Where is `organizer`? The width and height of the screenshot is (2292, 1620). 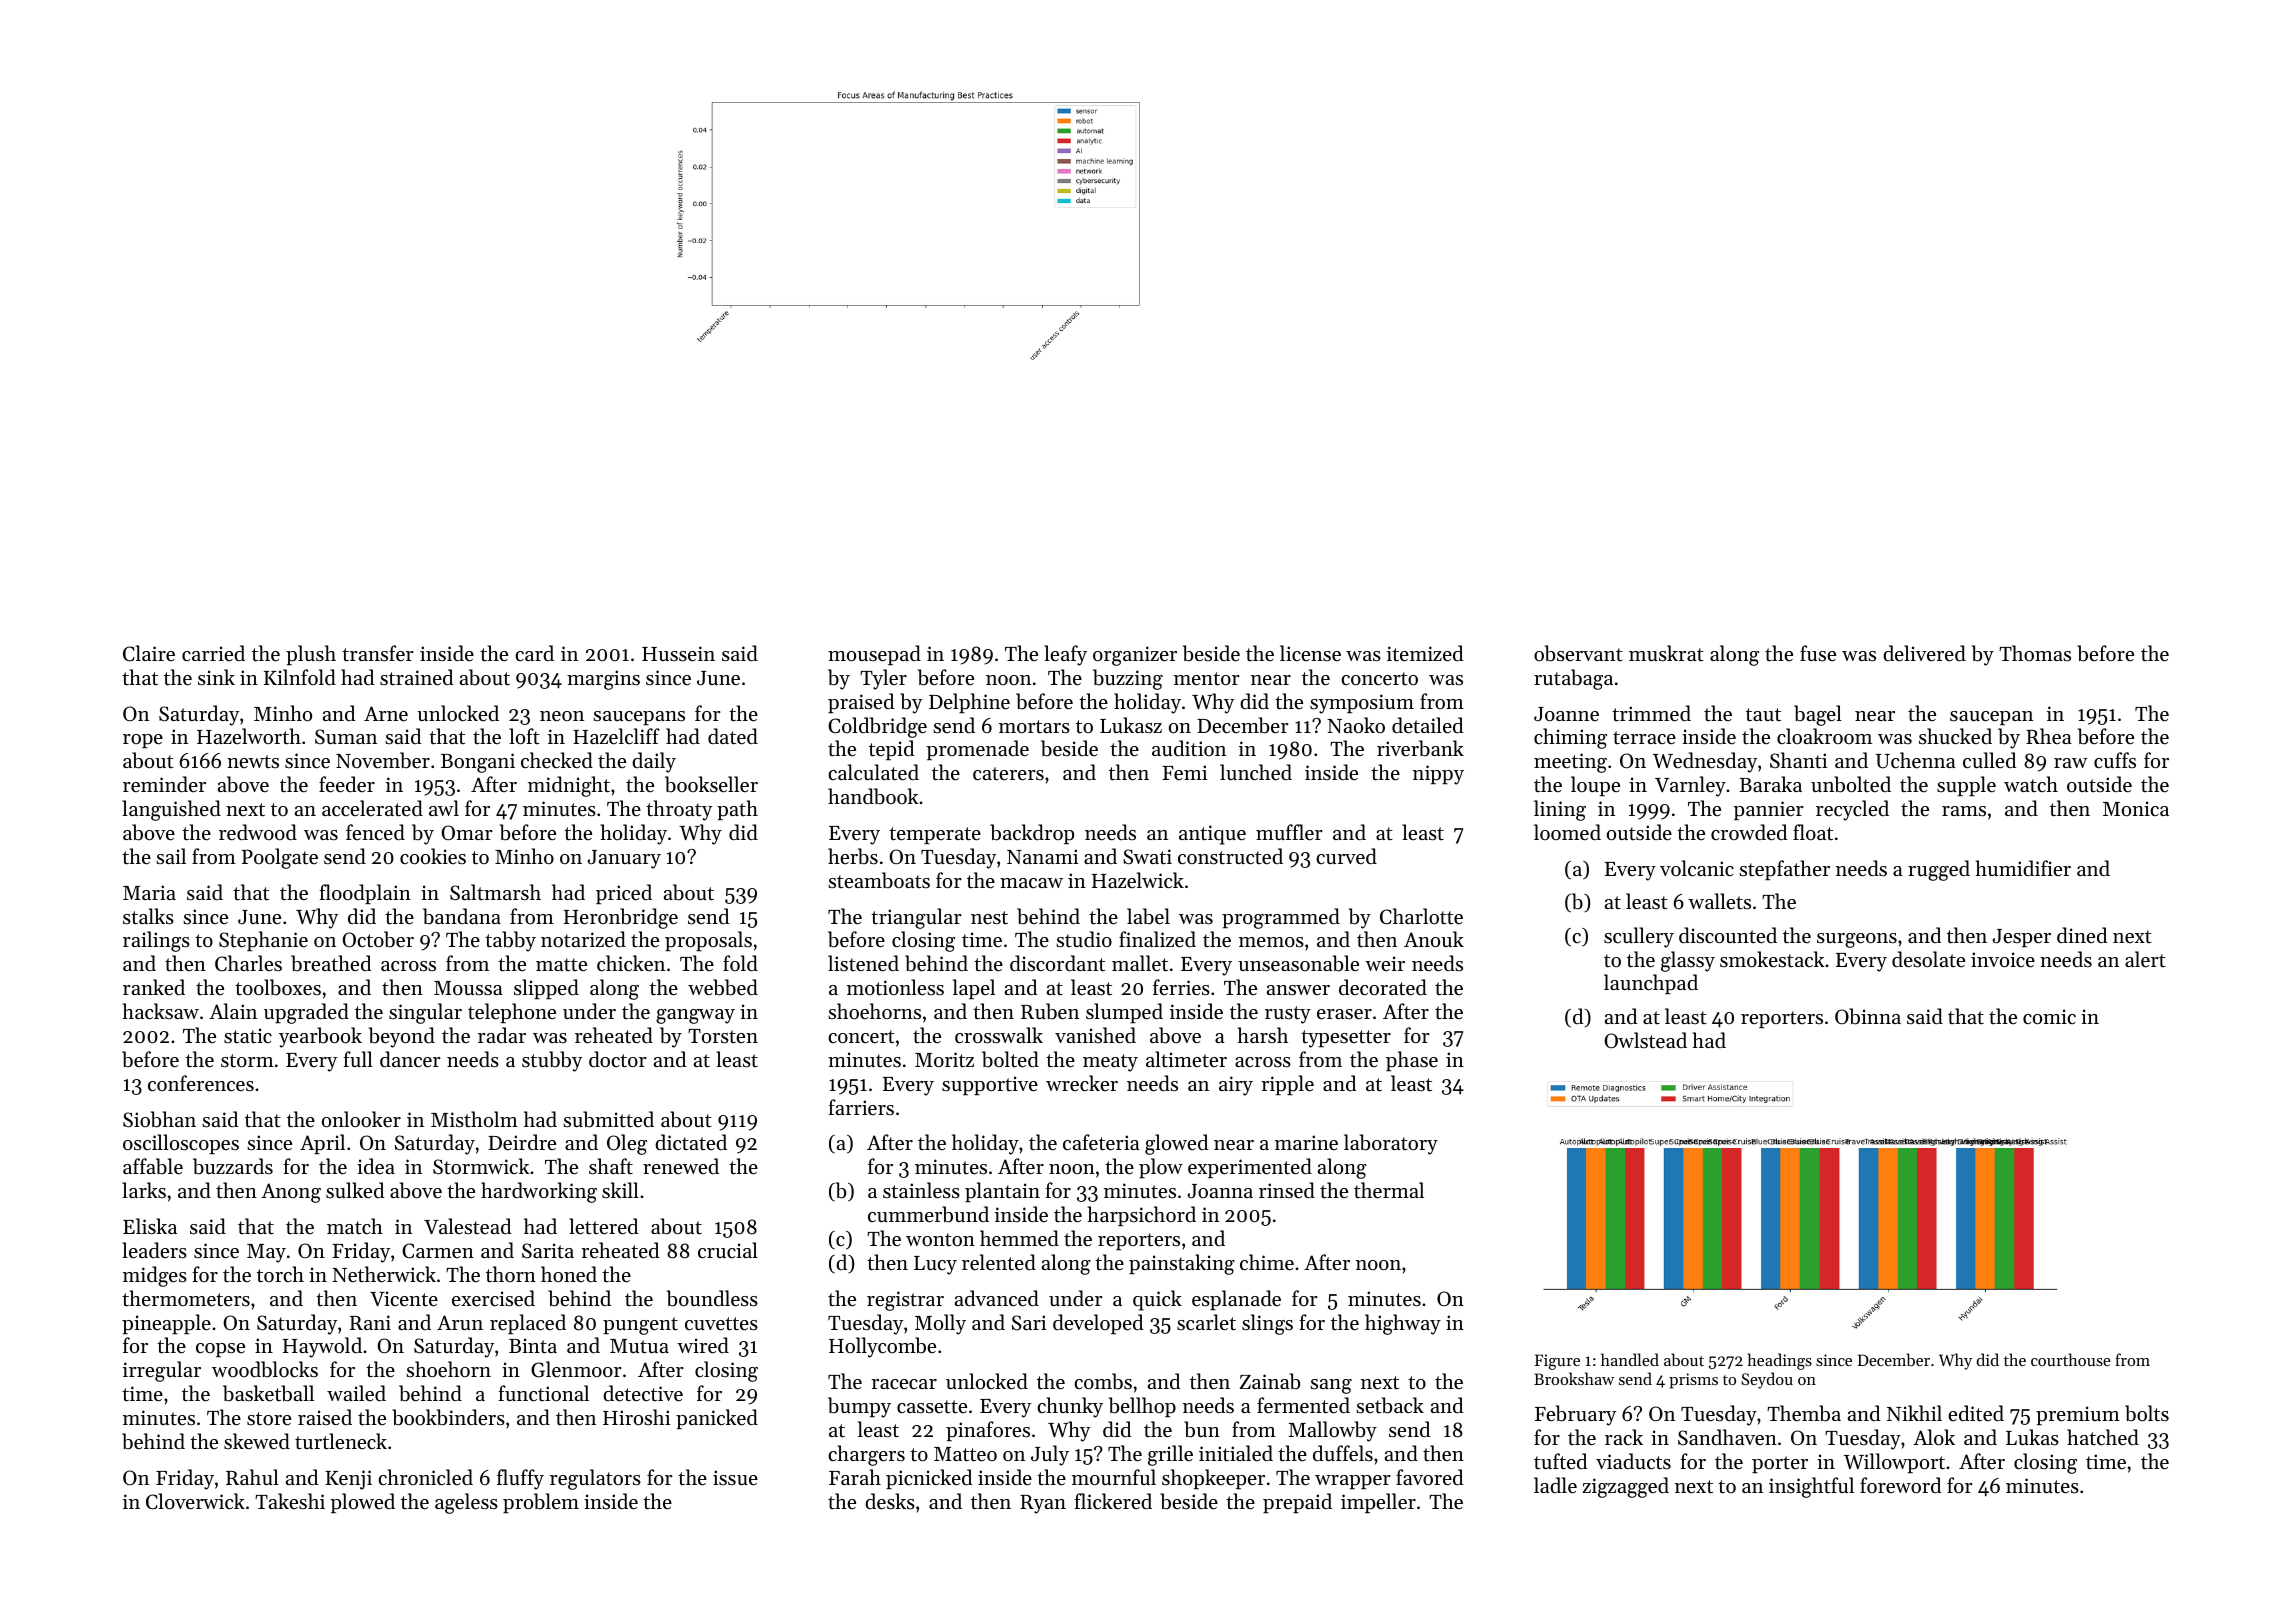 organizer is located at coordinates (1135, 656).
